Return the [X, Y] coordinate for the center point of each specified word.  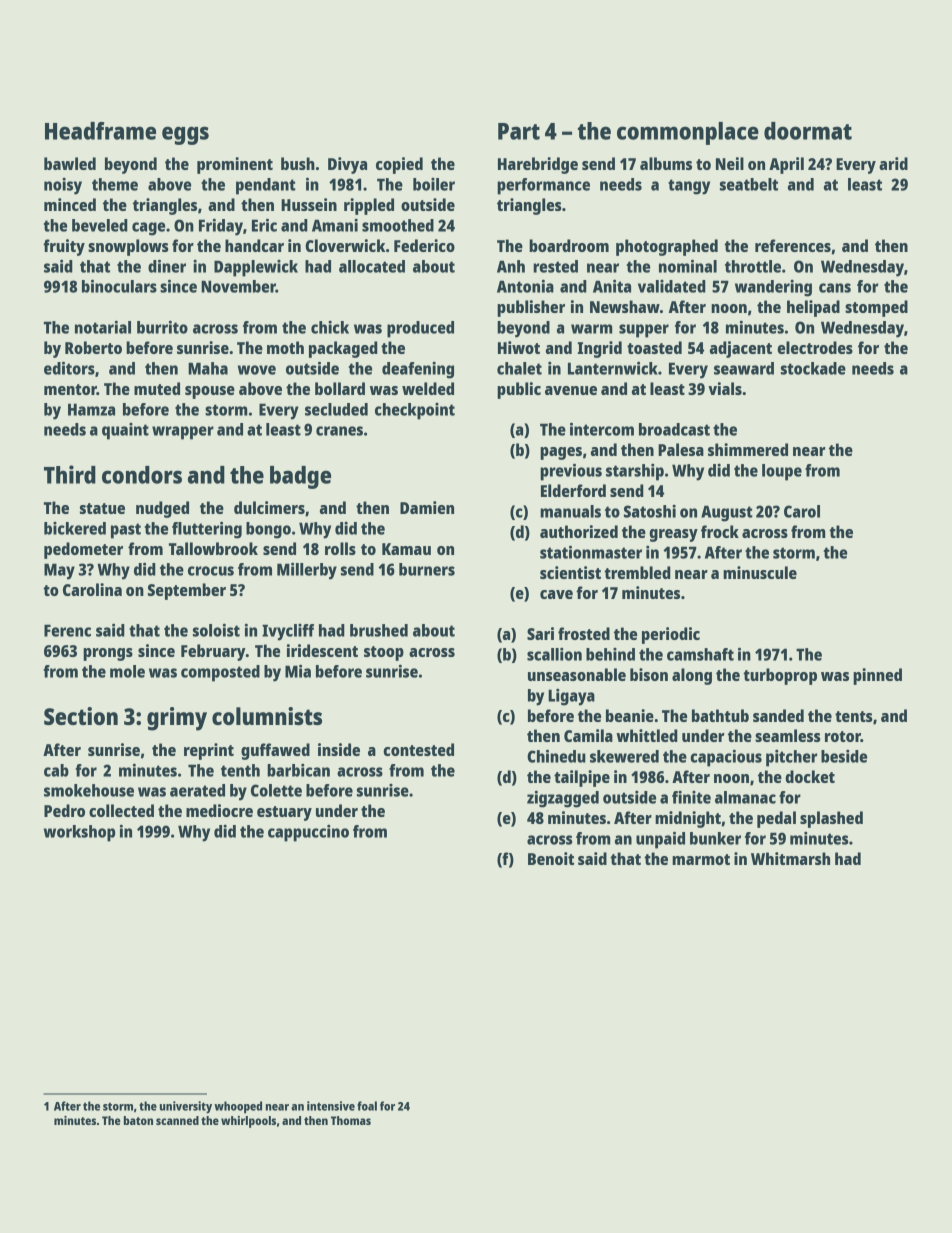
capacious [726, 758]
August [727, 513]
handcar [254, 245]
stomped [876, 308]
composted [220, 673]
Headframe [100, 131]
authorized [579, 531]
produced [420, 329]
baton [138, 1120]
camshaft [700, 654]
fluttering [207, 530]
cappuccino [308, 833]
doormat [808, 131]
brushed [379, 630]
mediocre [219, 810]
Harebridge [538, 165]
